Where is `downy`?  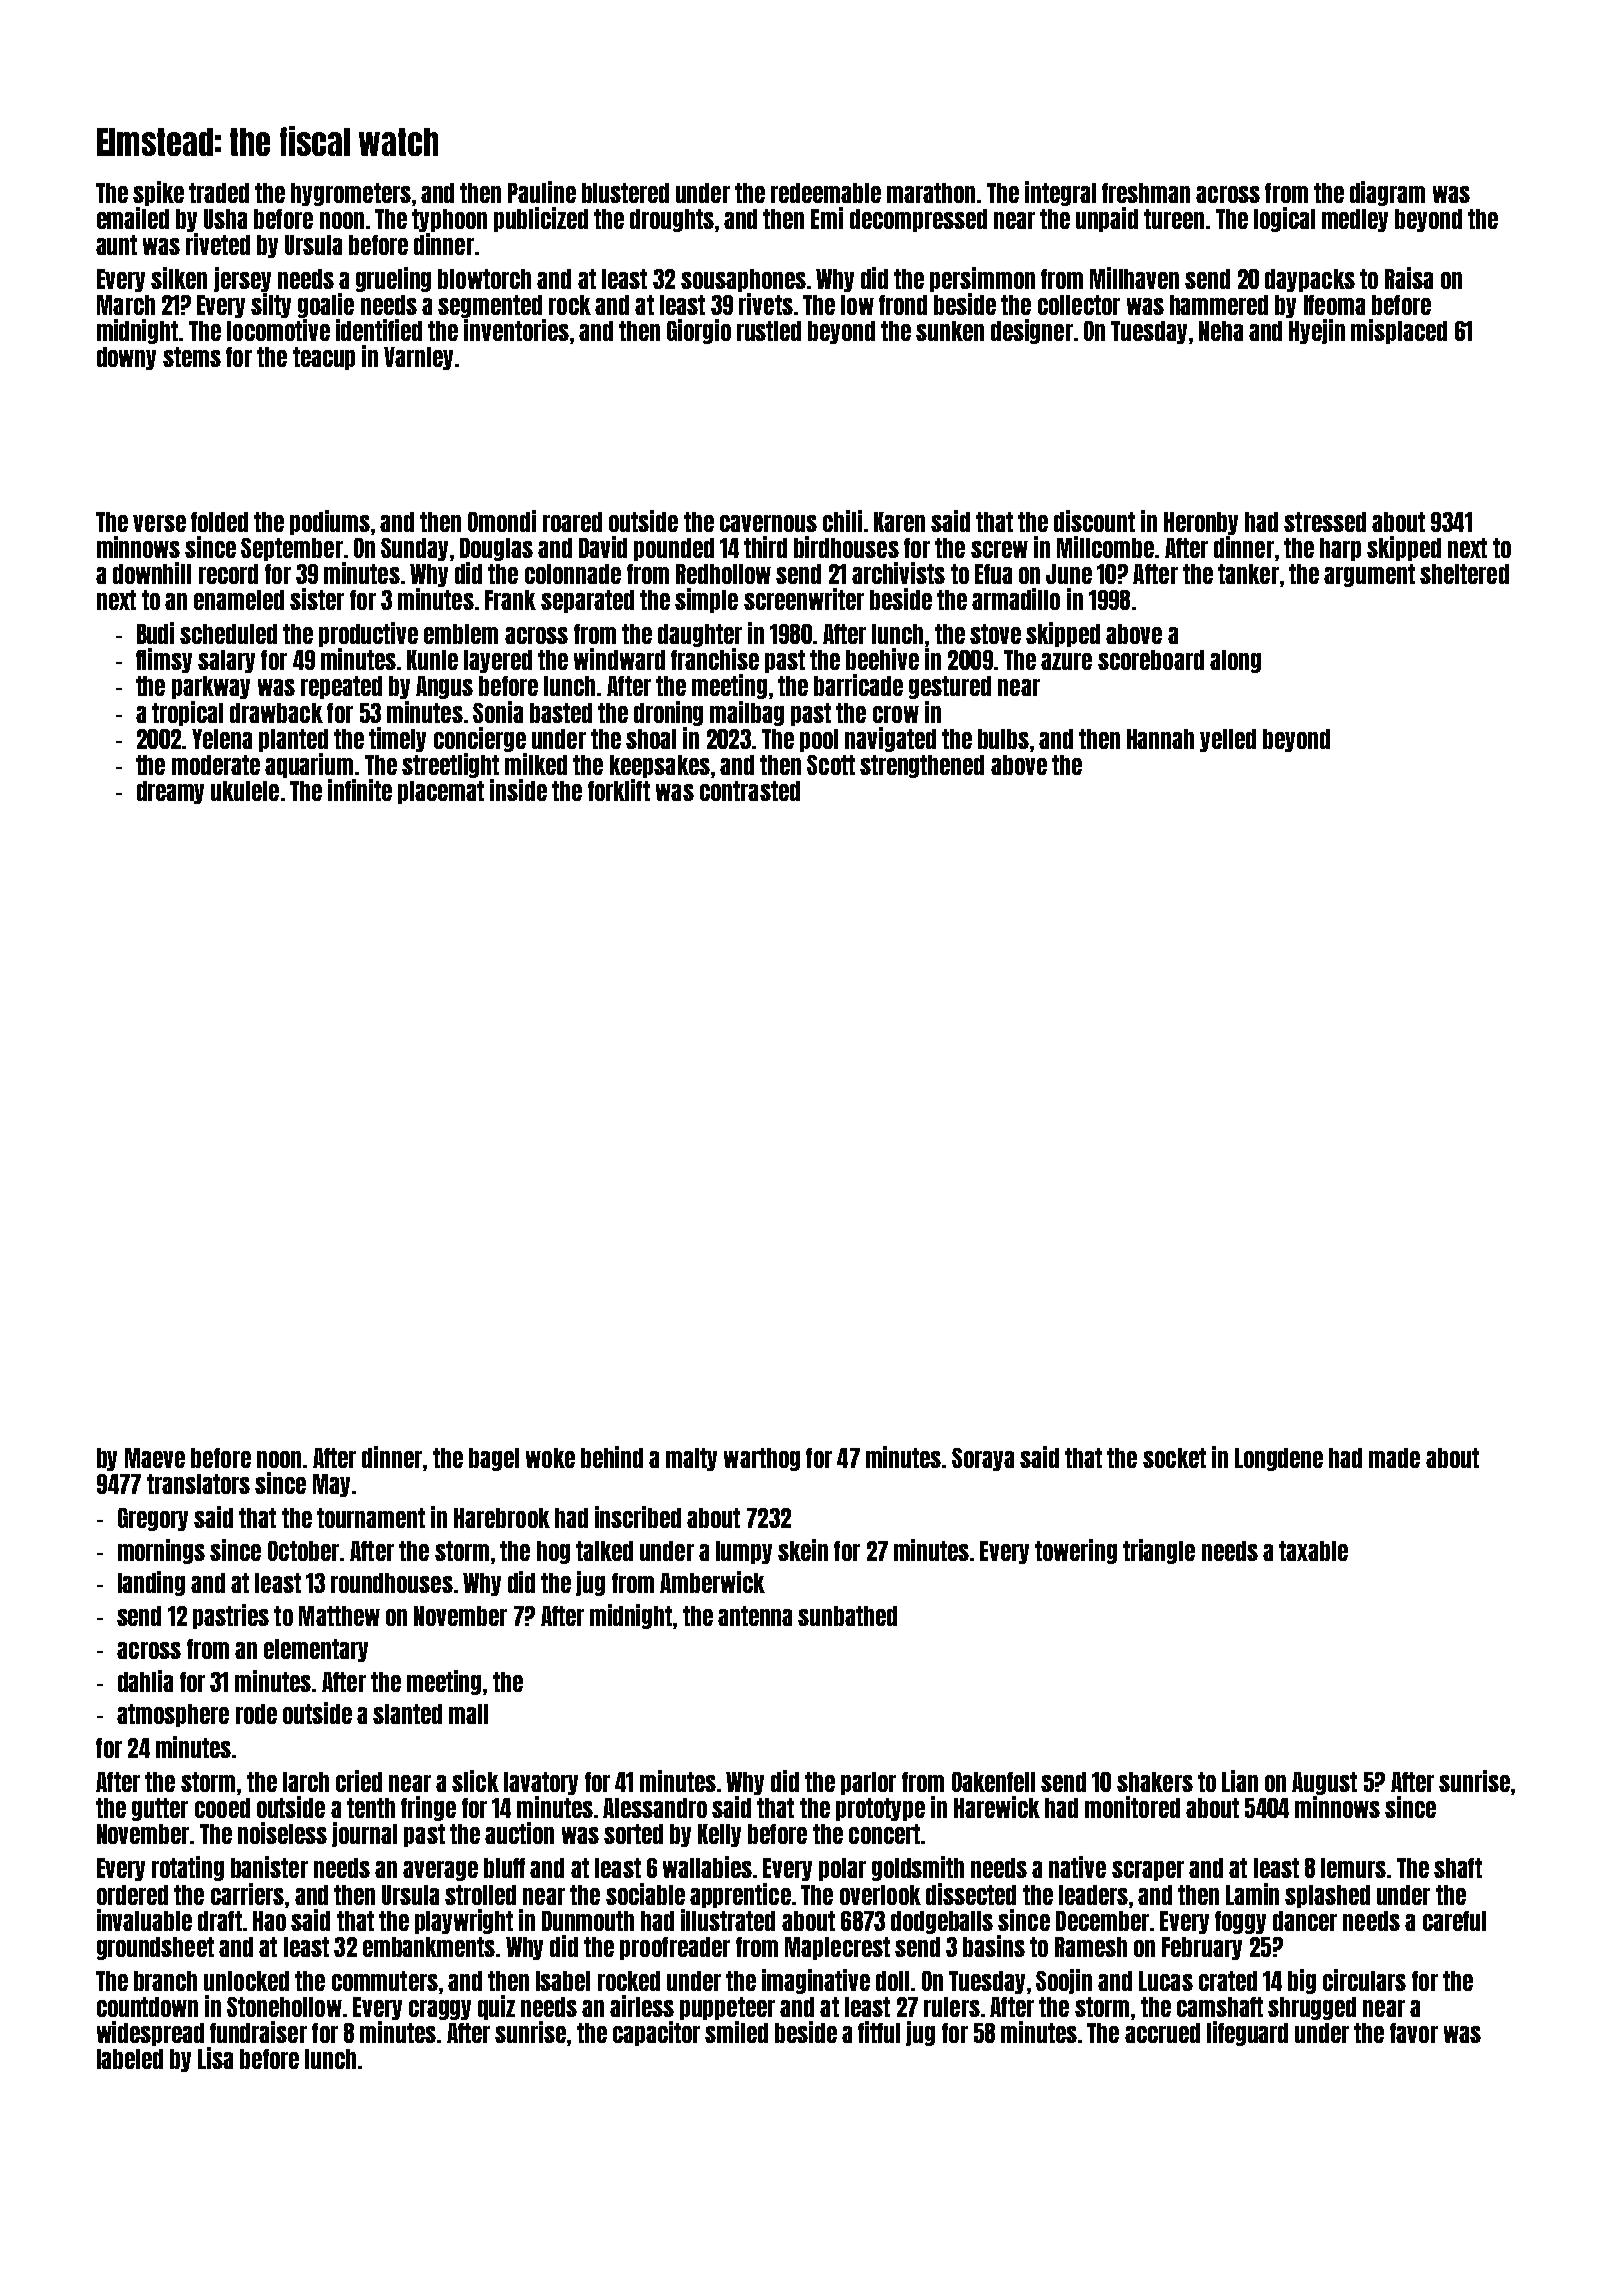 downy is located at coordinates (126, 358).
